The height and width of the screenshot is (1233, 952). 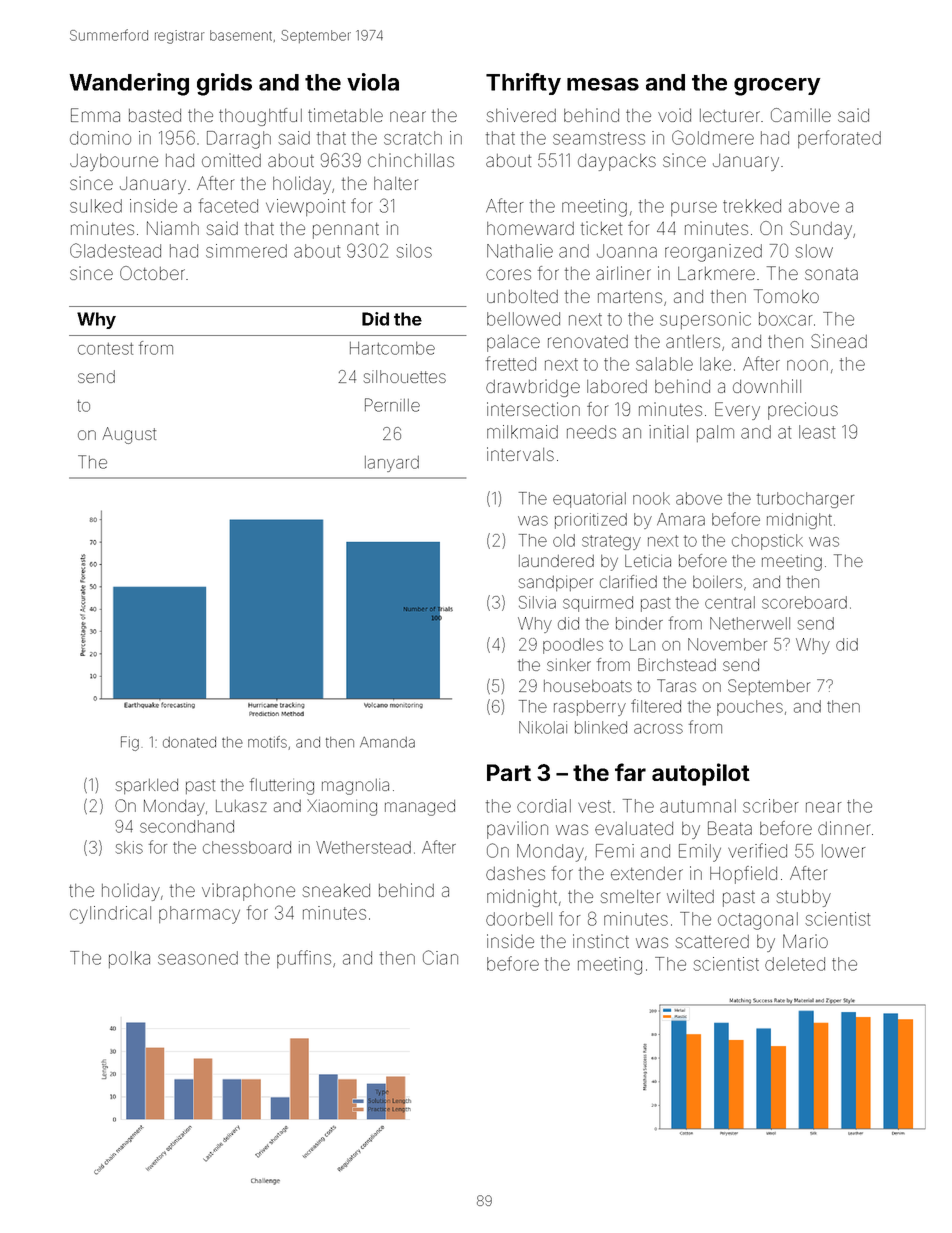 What do you see at coordinates (544, 806) in the screenshot?
I see `cordial` at bounding box center [544, 806].
